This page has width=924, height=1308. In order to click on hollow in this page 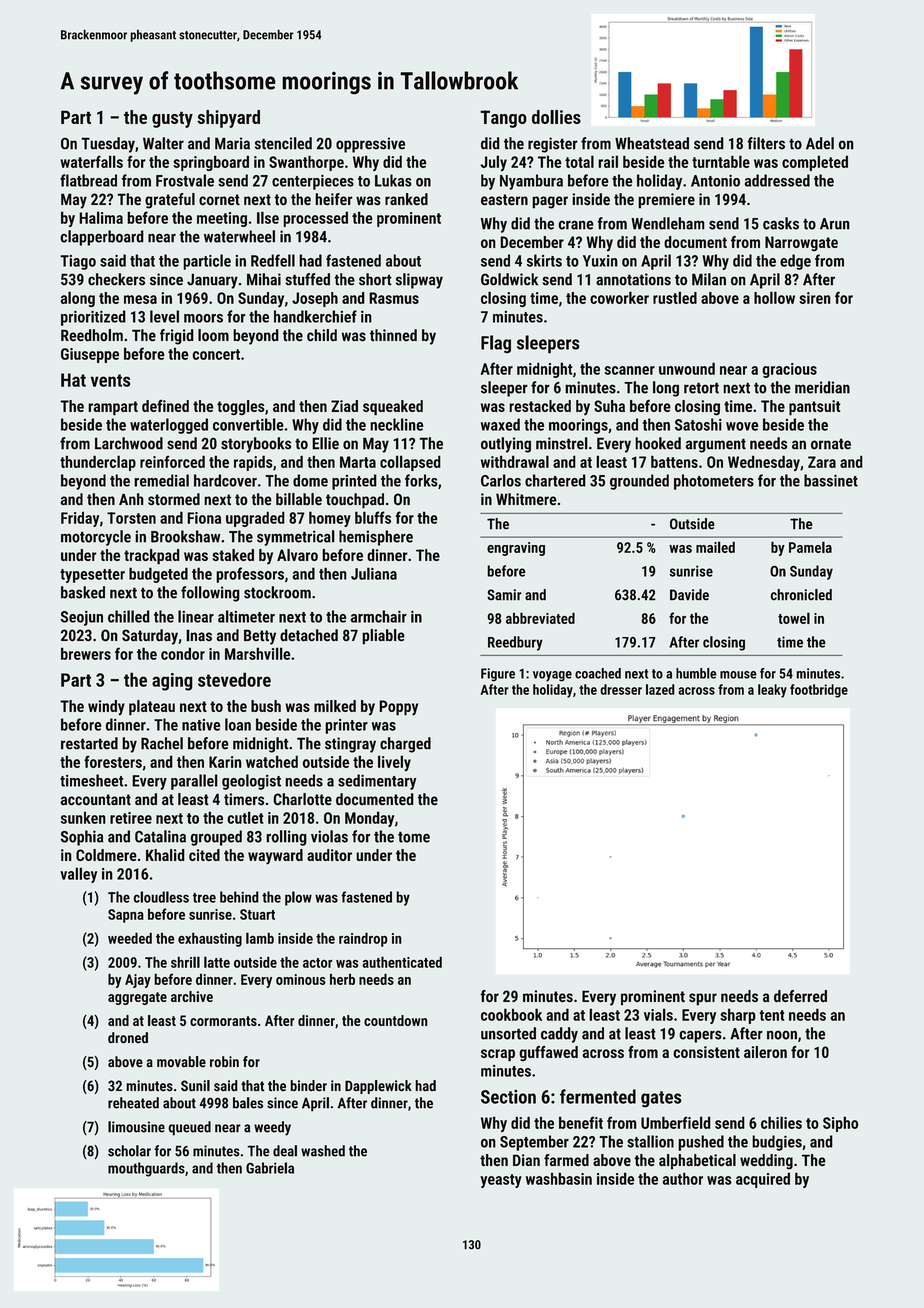, I will do `click(774, 297)`.
